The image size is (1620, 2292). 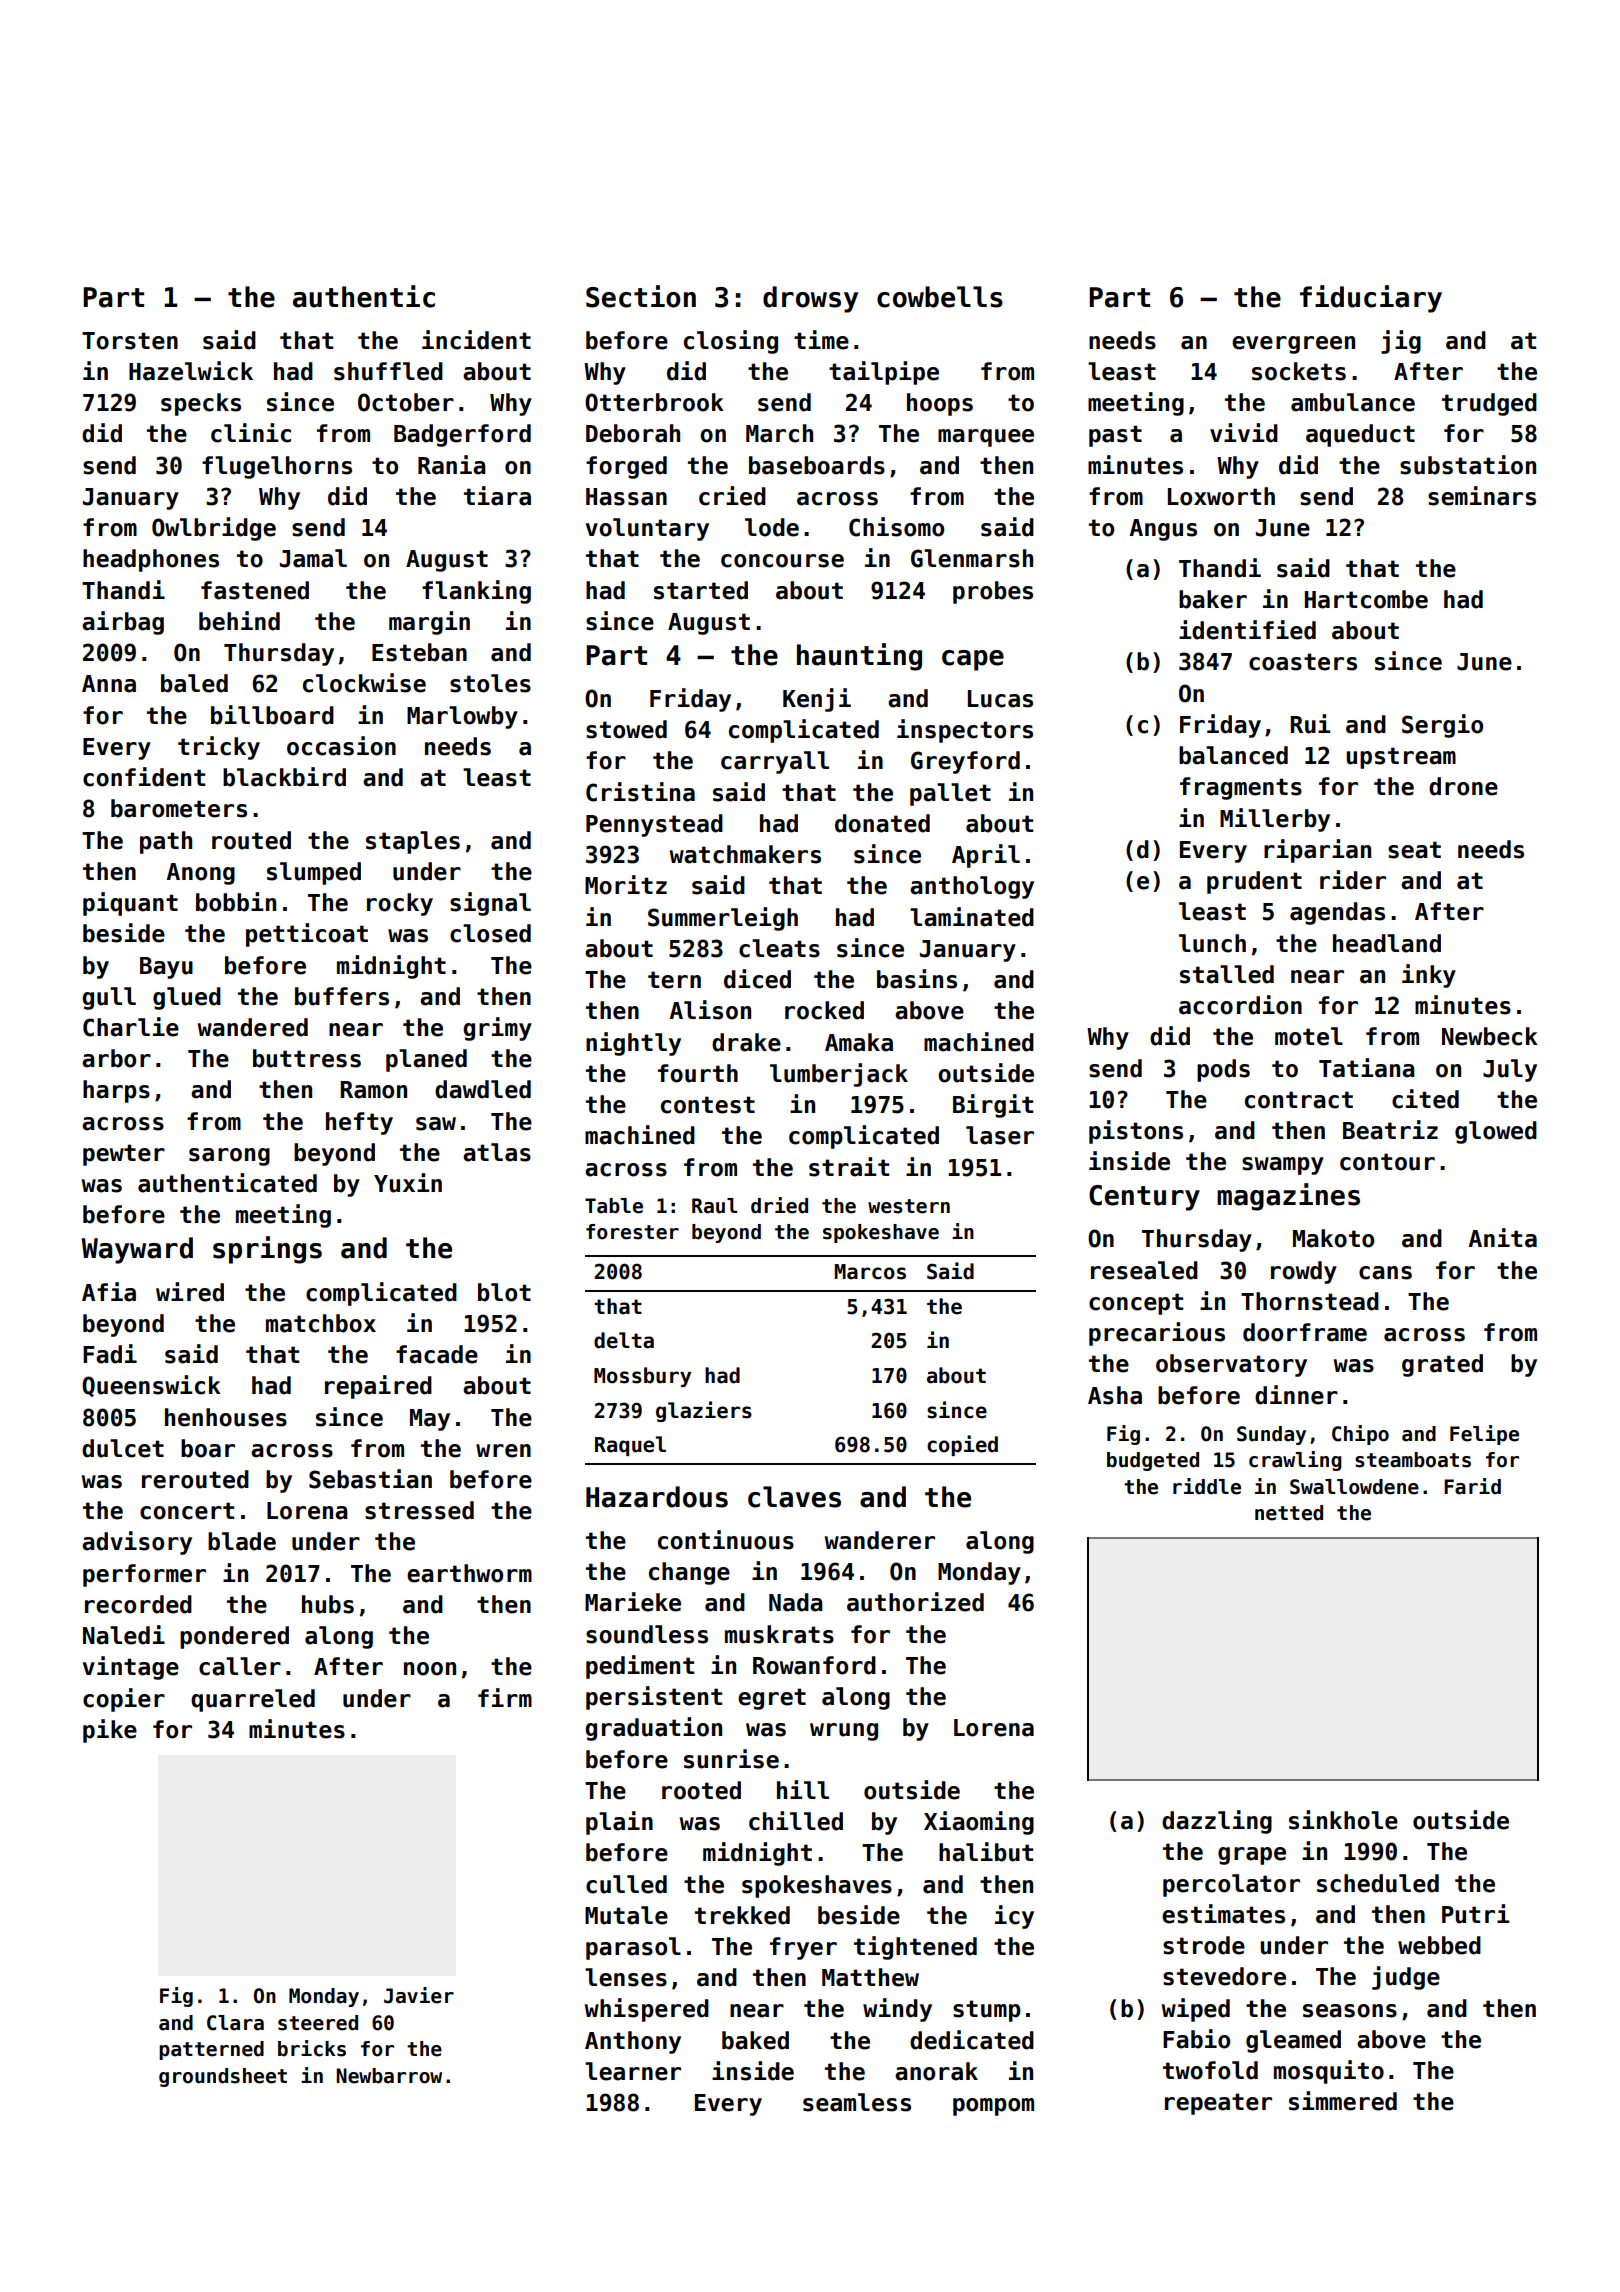 What do you see at coordinates (1387, 1162) in the screenshot?
I see `contour` at bounding box center [1387, 1162].
